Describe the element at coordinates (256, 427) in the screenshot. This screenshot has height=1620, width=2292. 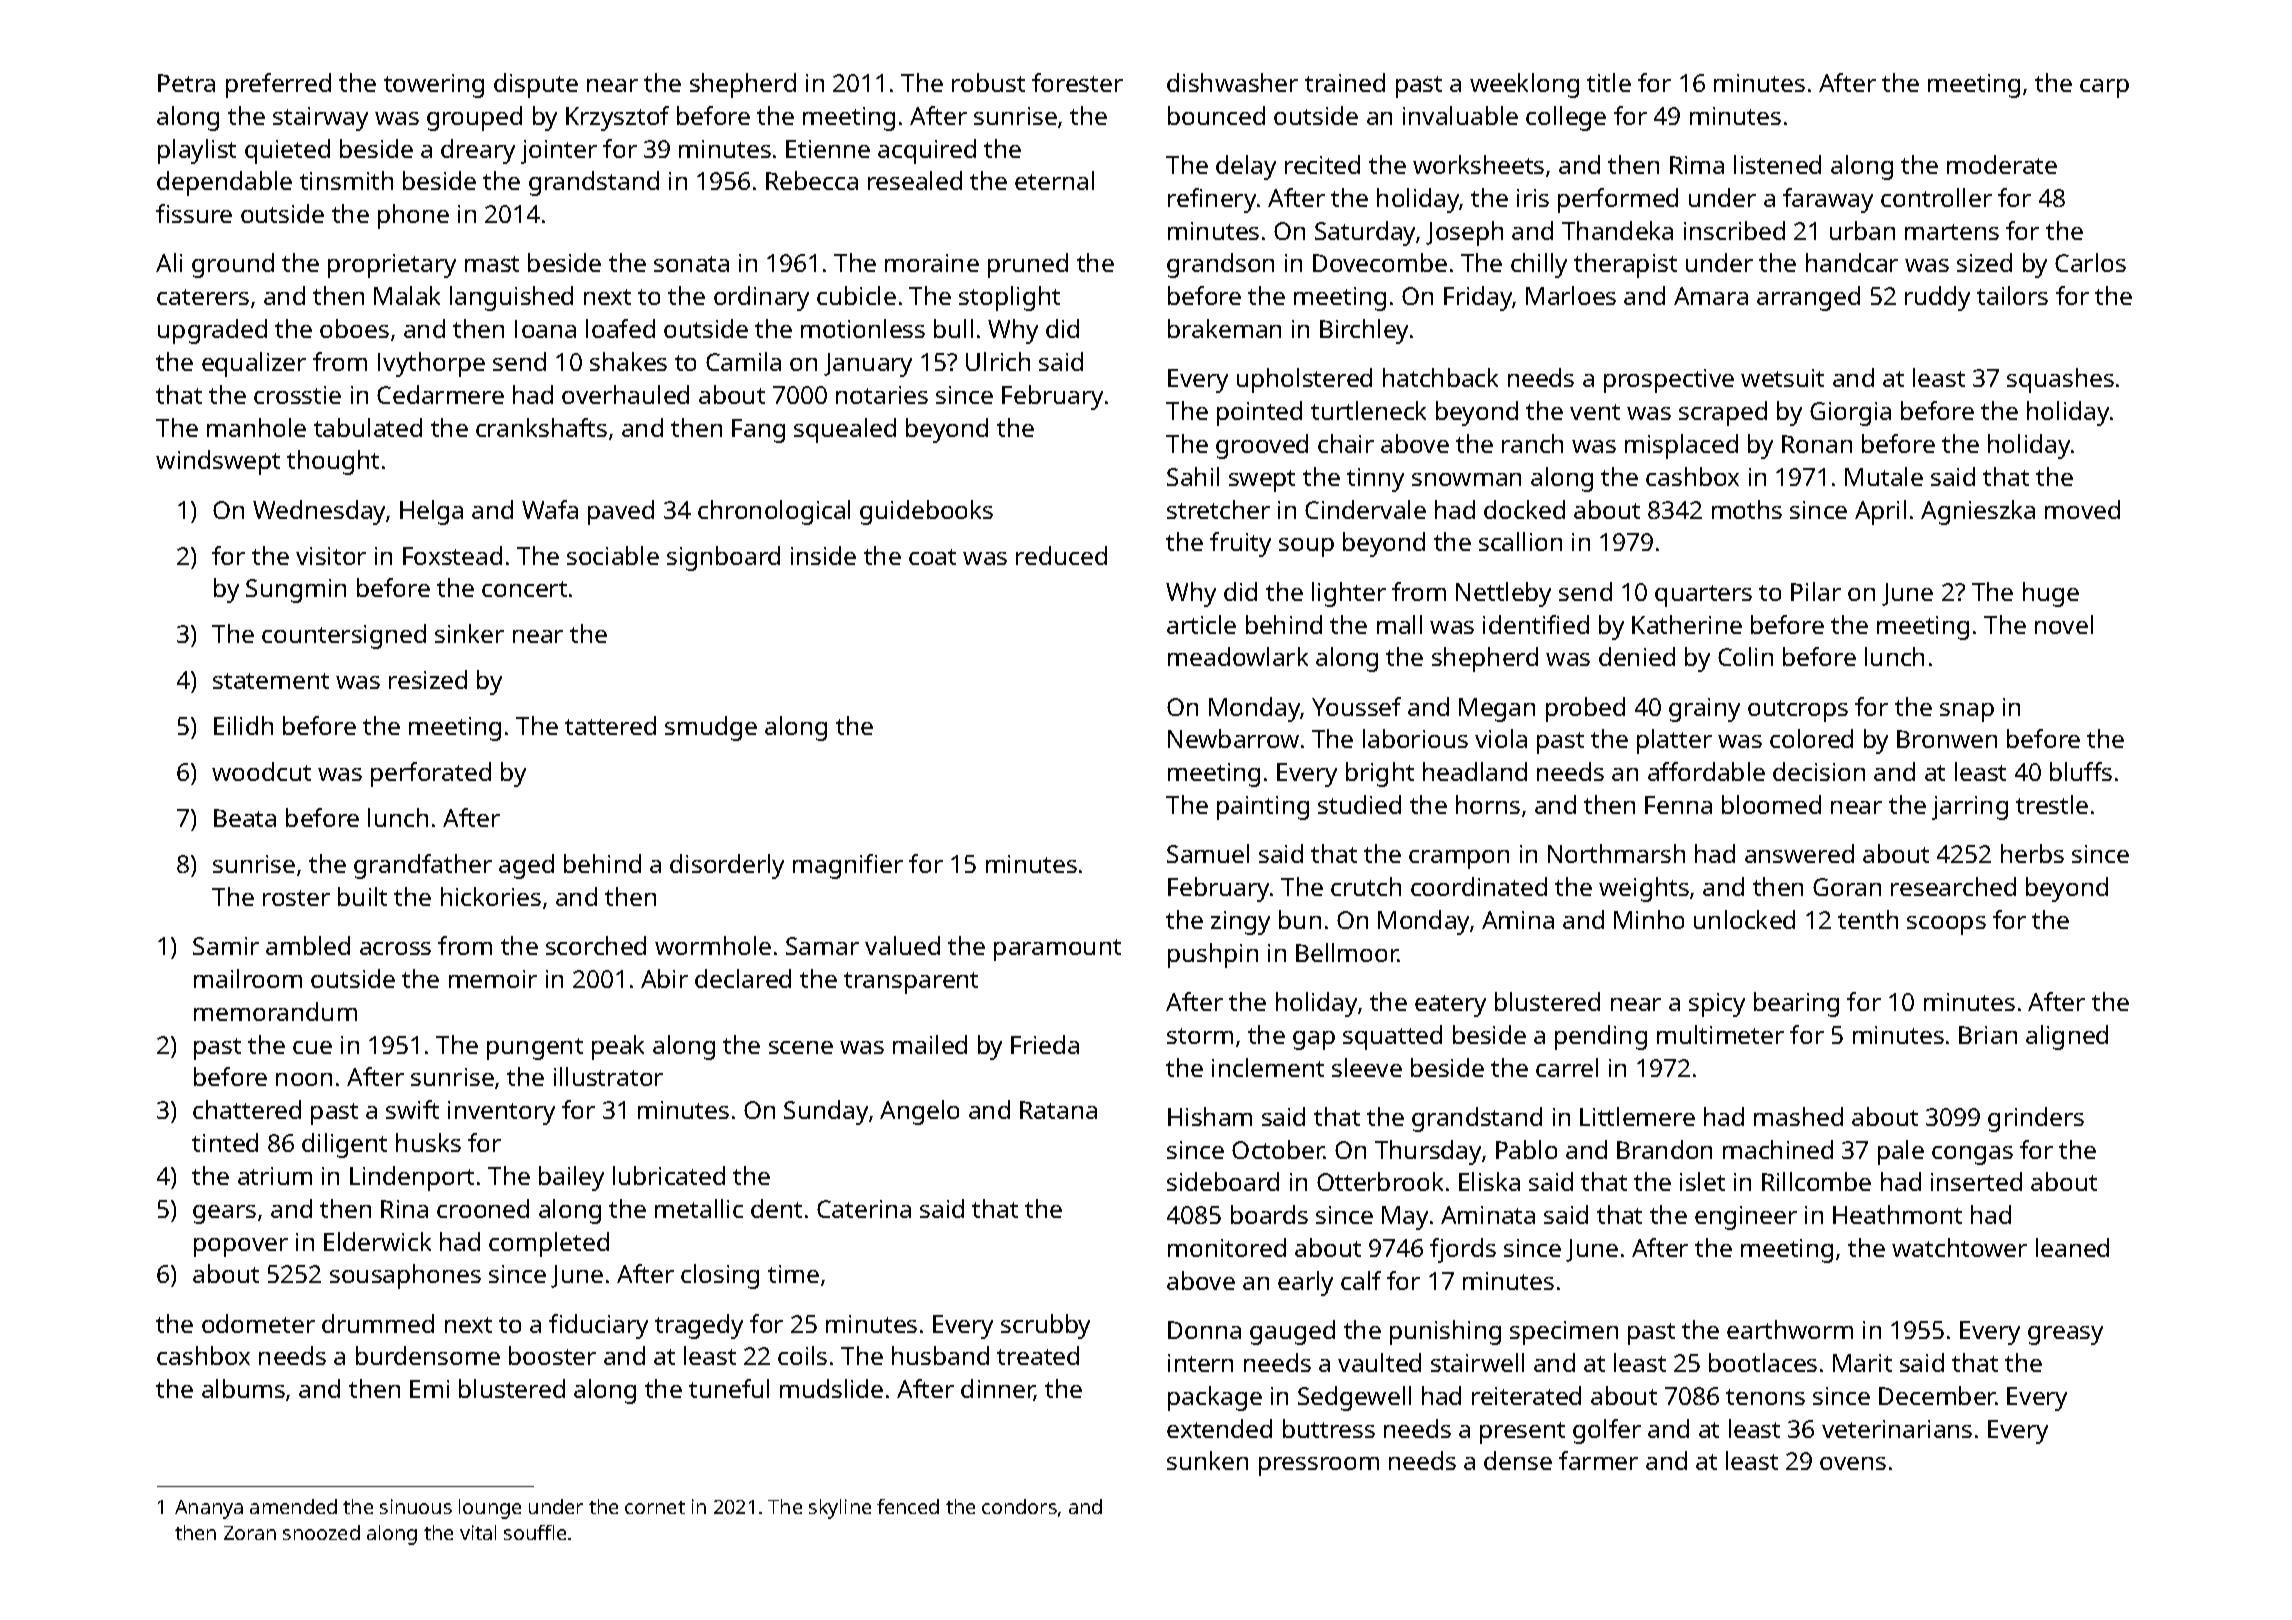
I see `manhole` at that location.
